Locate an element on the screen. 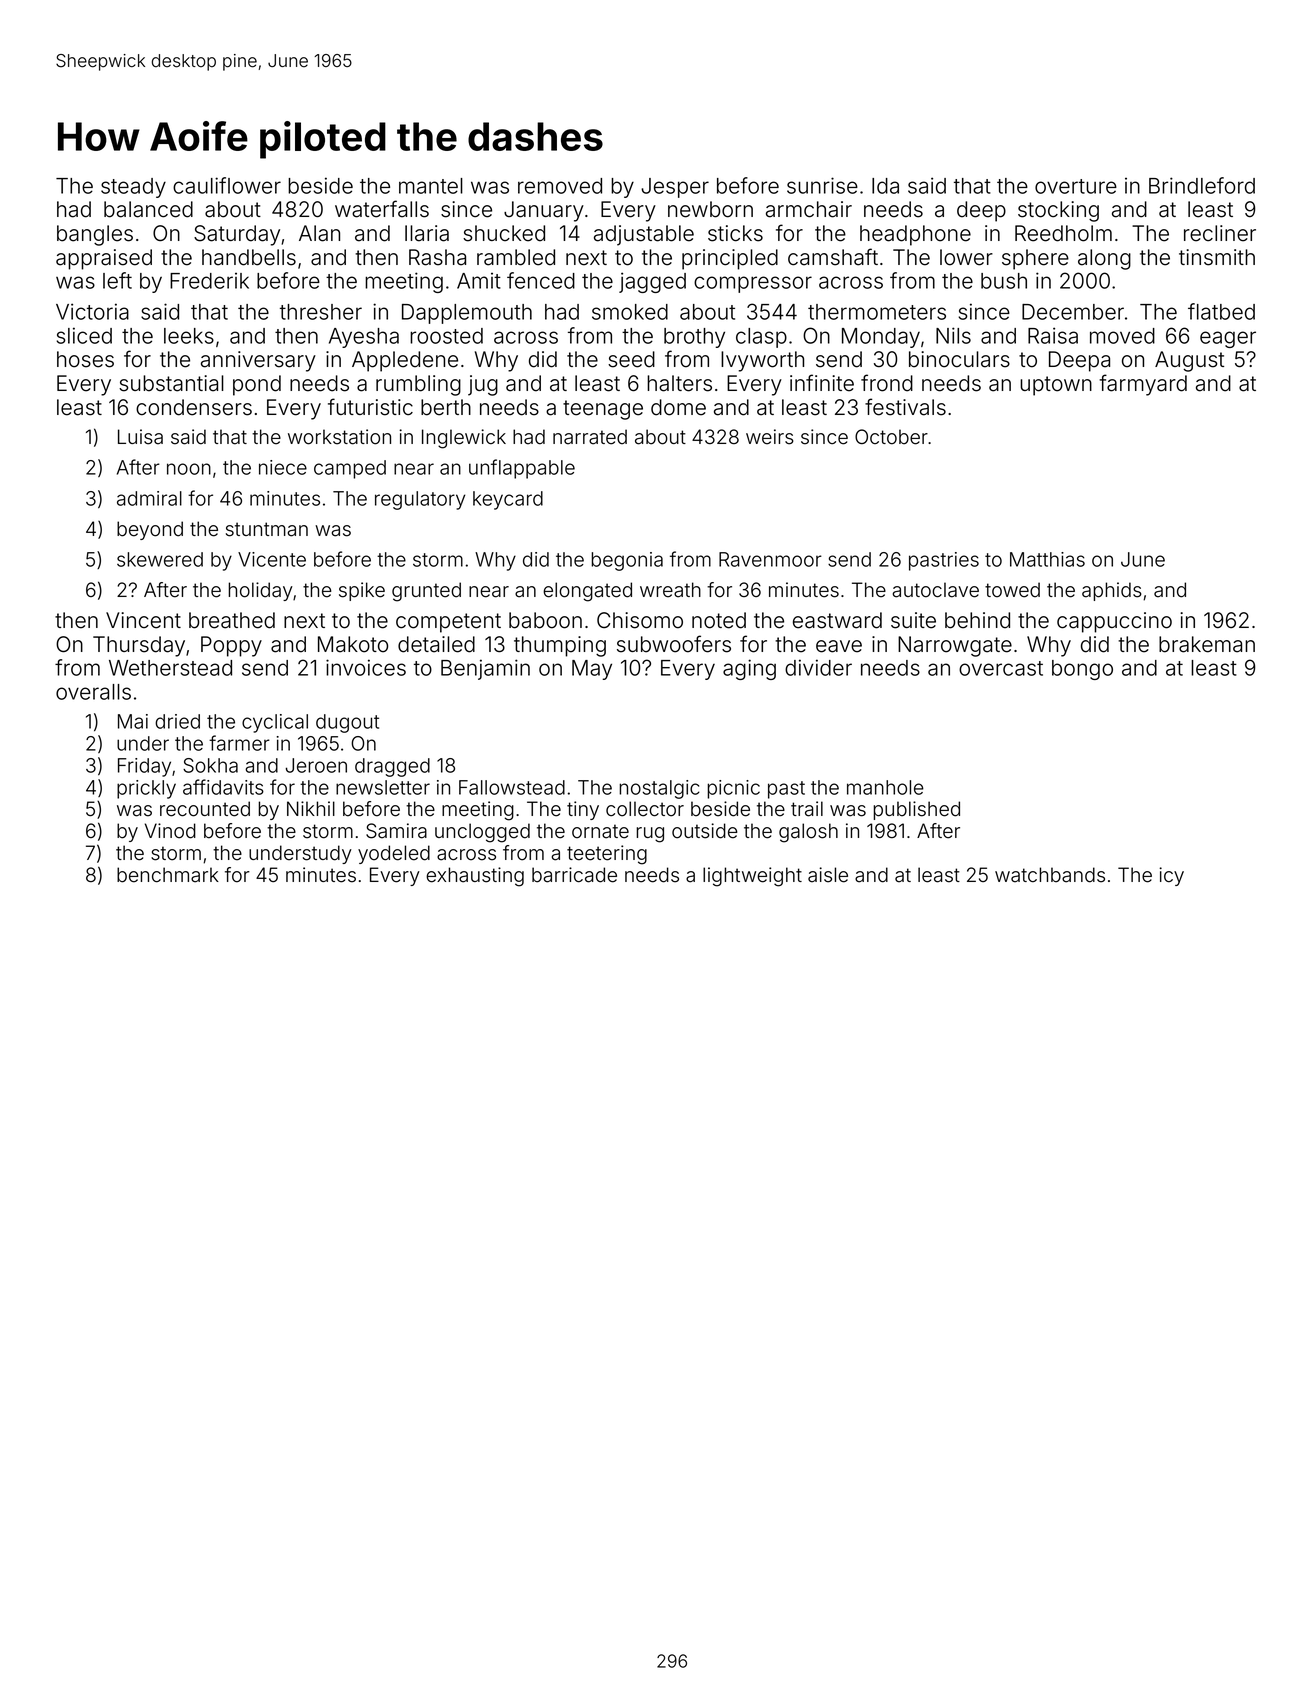 The height and width of the screenshot is (1698, 1312). subwoofers is located at coordinates (674, 644).
